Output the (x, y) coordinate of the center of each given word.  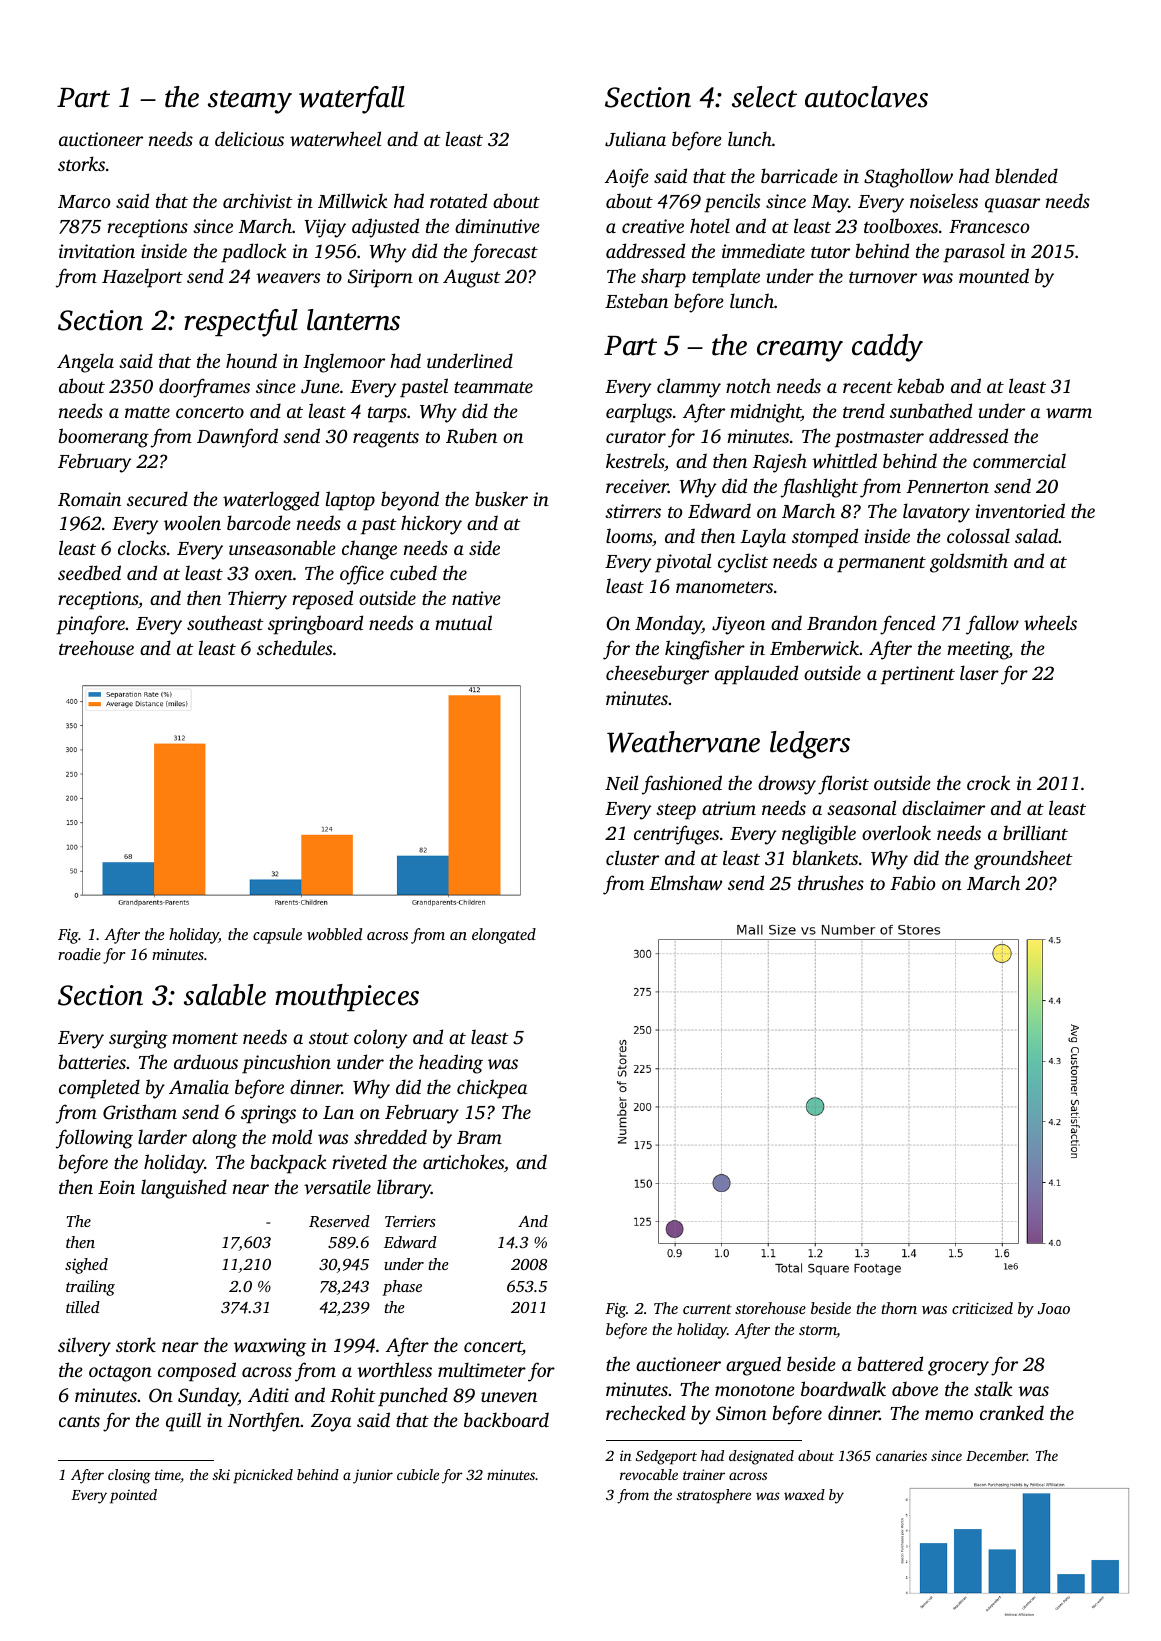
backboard (506, 1419)
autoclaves (866, 97)
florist (843, 785)
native (476, 598)
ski (221, 1474)
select (764, 97)
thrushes (831, 882)
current (707, 1309)
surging (138, 1039)
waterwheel (335, 138)
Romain (89, 499)
